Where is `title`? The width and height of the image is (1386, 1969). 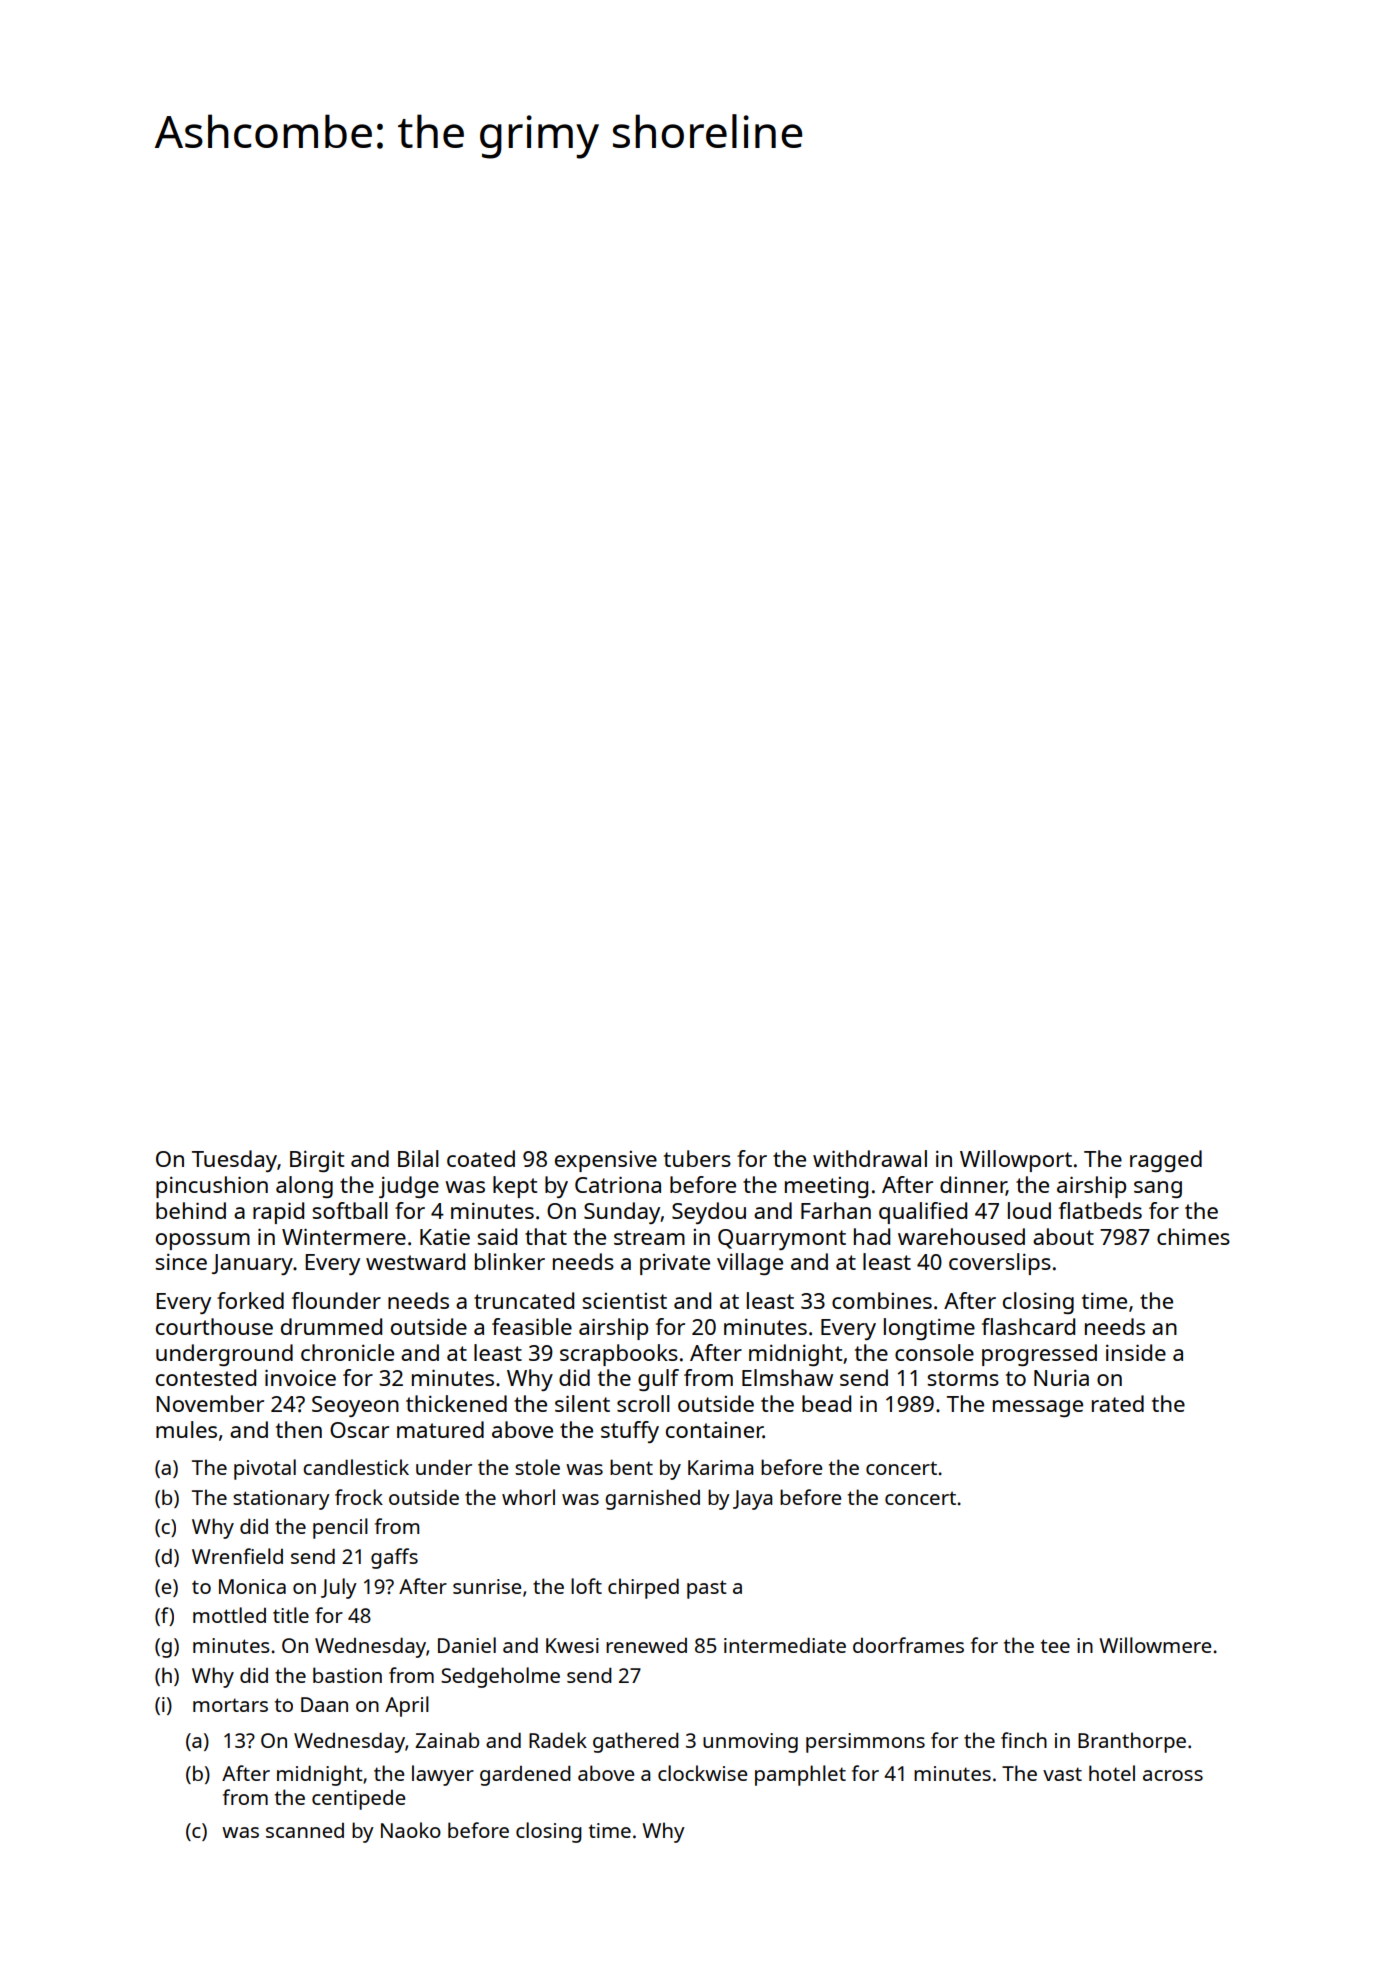
title is located at coordinates (291, 1615).
